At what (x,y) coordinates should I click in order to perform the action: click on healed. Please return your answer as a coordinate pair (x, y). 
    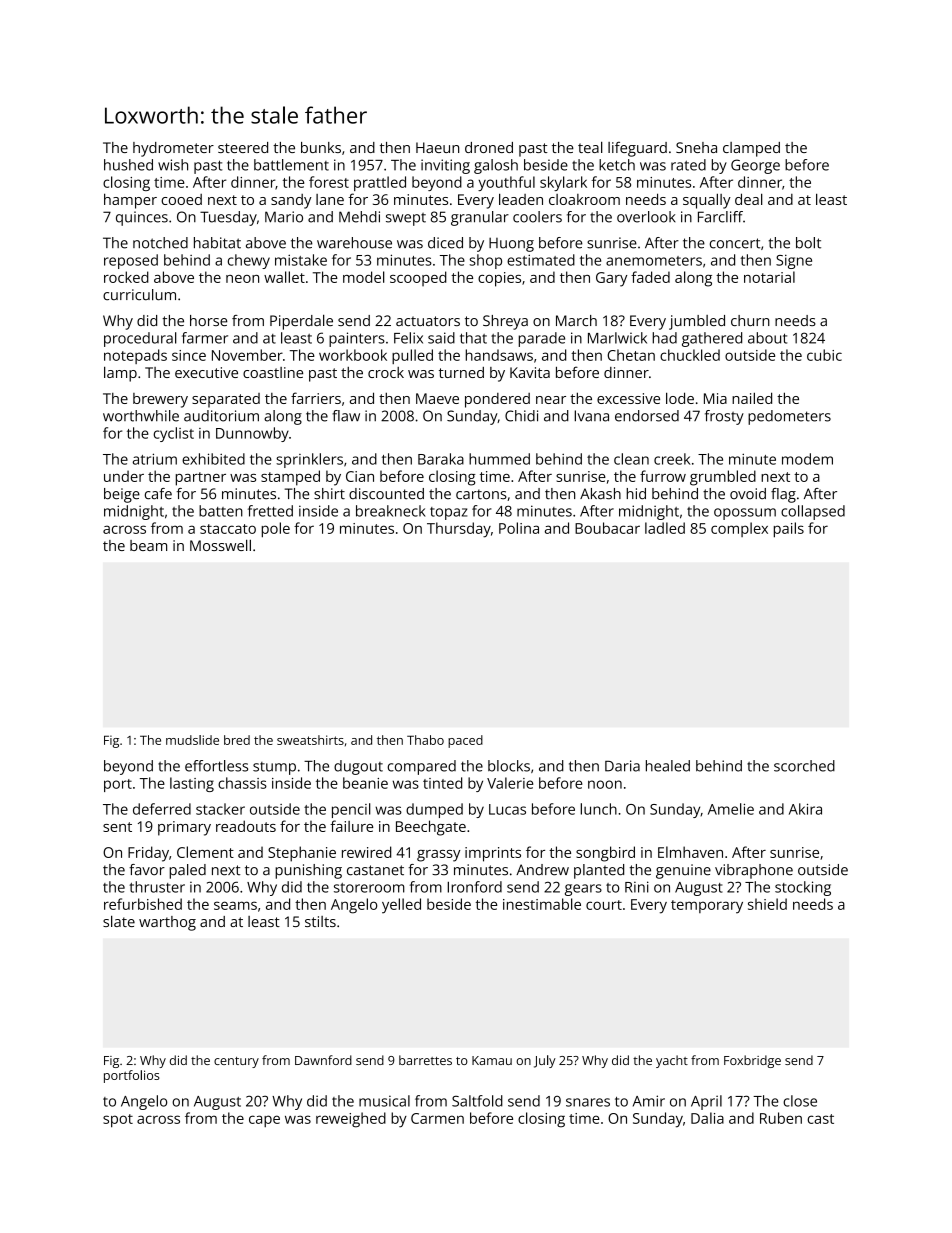
    Looking at the image, I should click on (668, 766).
